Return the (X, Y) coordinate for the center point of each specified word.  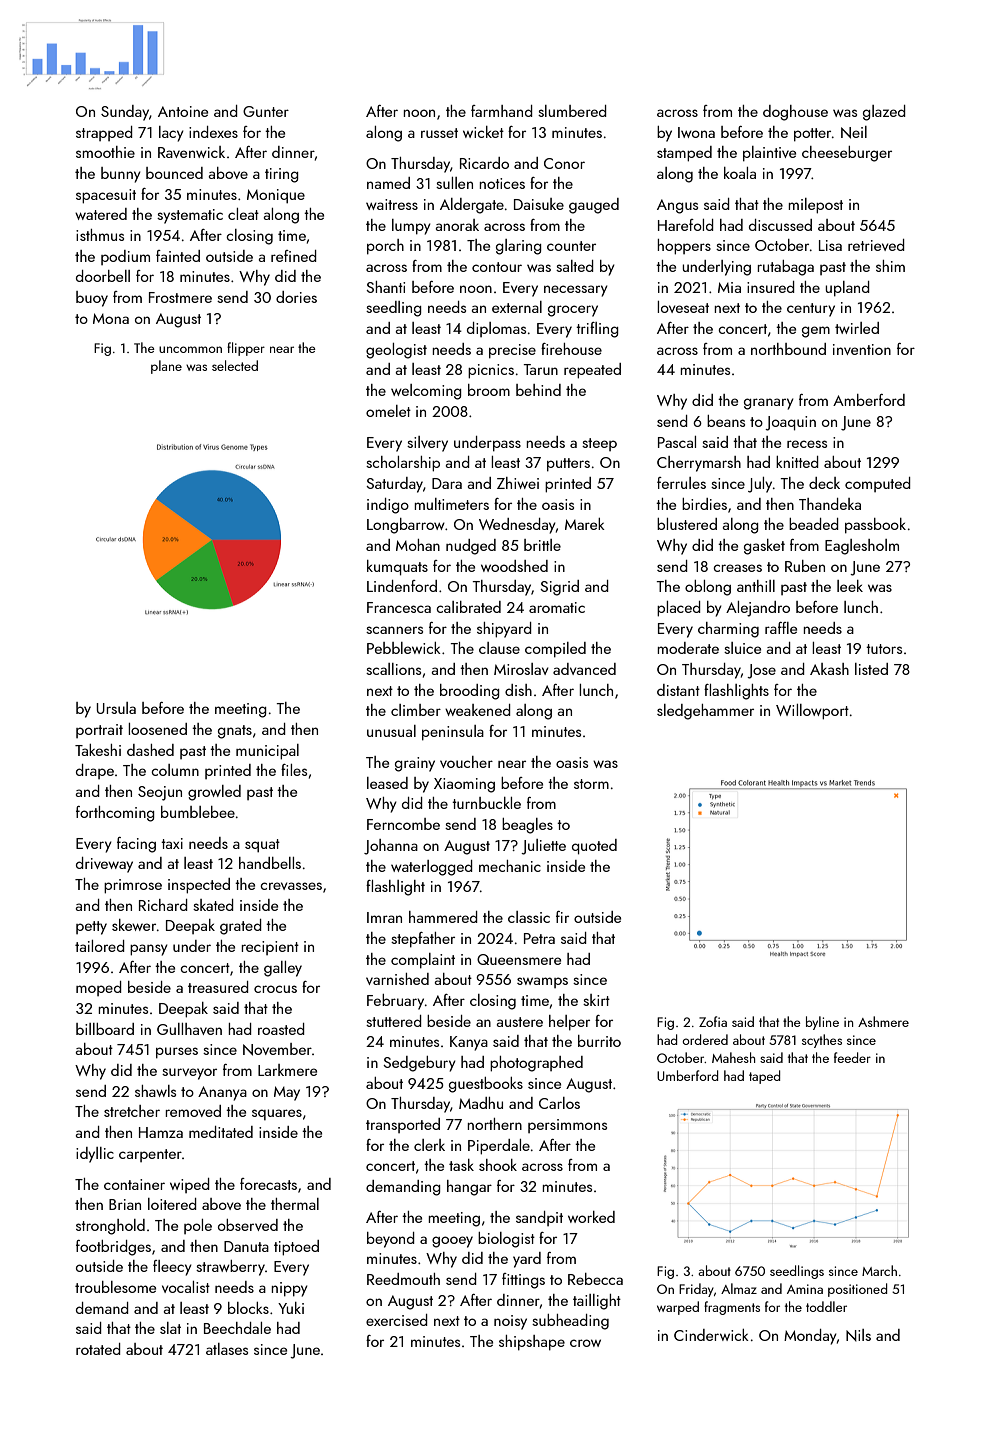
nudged (471, 547)
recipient (270, 948)
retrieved (876, 245)
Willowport (812, 712)
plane (166, 367)
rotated (98, 1349)
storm (591, 784)
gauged (594, 206)
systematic (190, 216)
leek (850, 586)
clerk (429, 1145)
